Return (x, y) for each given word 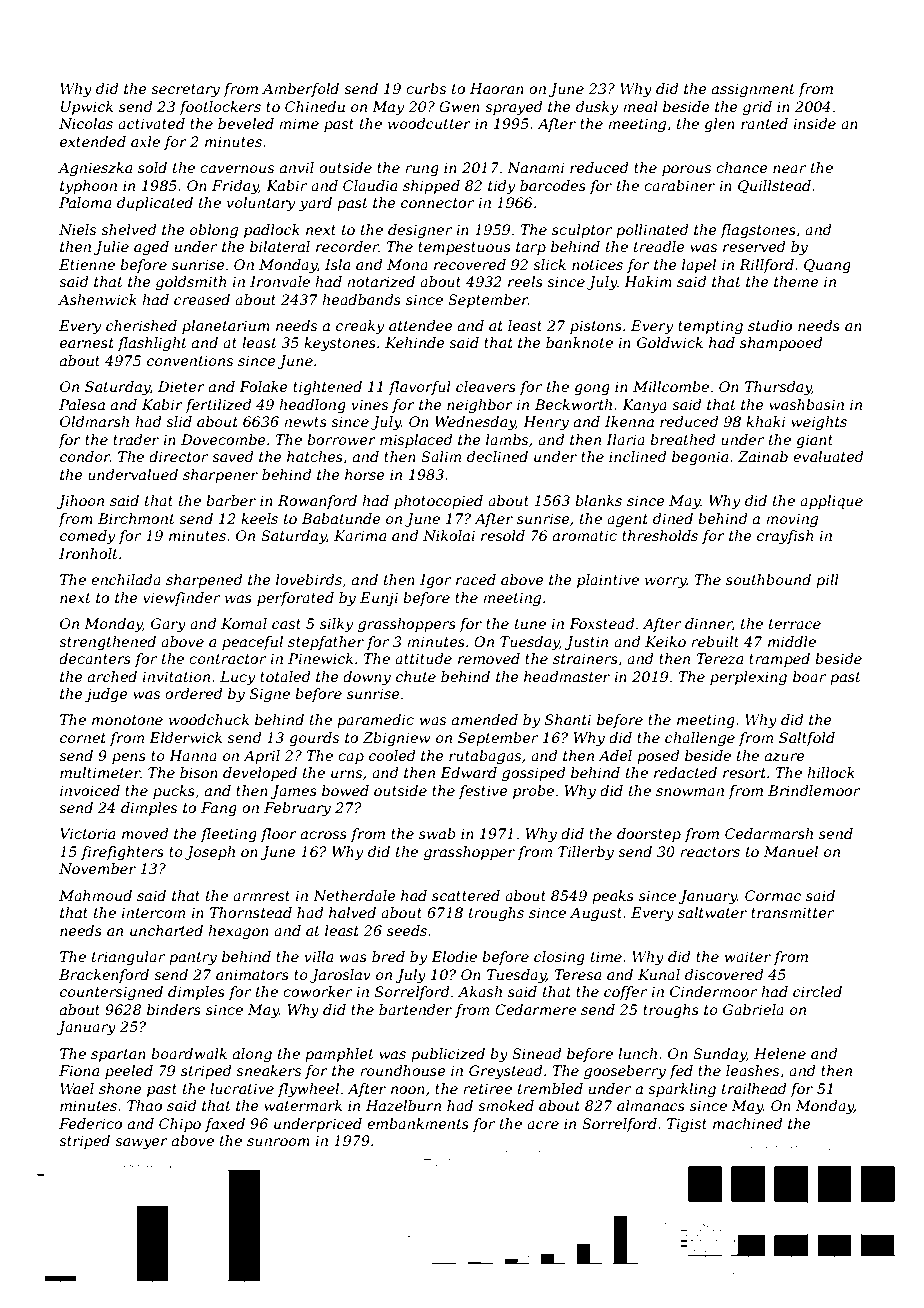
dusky (597, 108)
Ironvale (280, 281)
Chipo (180, 1125)
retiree (487, 1088)
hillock (831, 772)
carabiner (679, 185)
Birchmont (136, 518)
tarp (531, 248)
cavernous (237, 169)
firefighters (122, 853)
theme (796, 281)
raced (476, 579)
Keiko (665, 641)
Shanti (568, 719)
